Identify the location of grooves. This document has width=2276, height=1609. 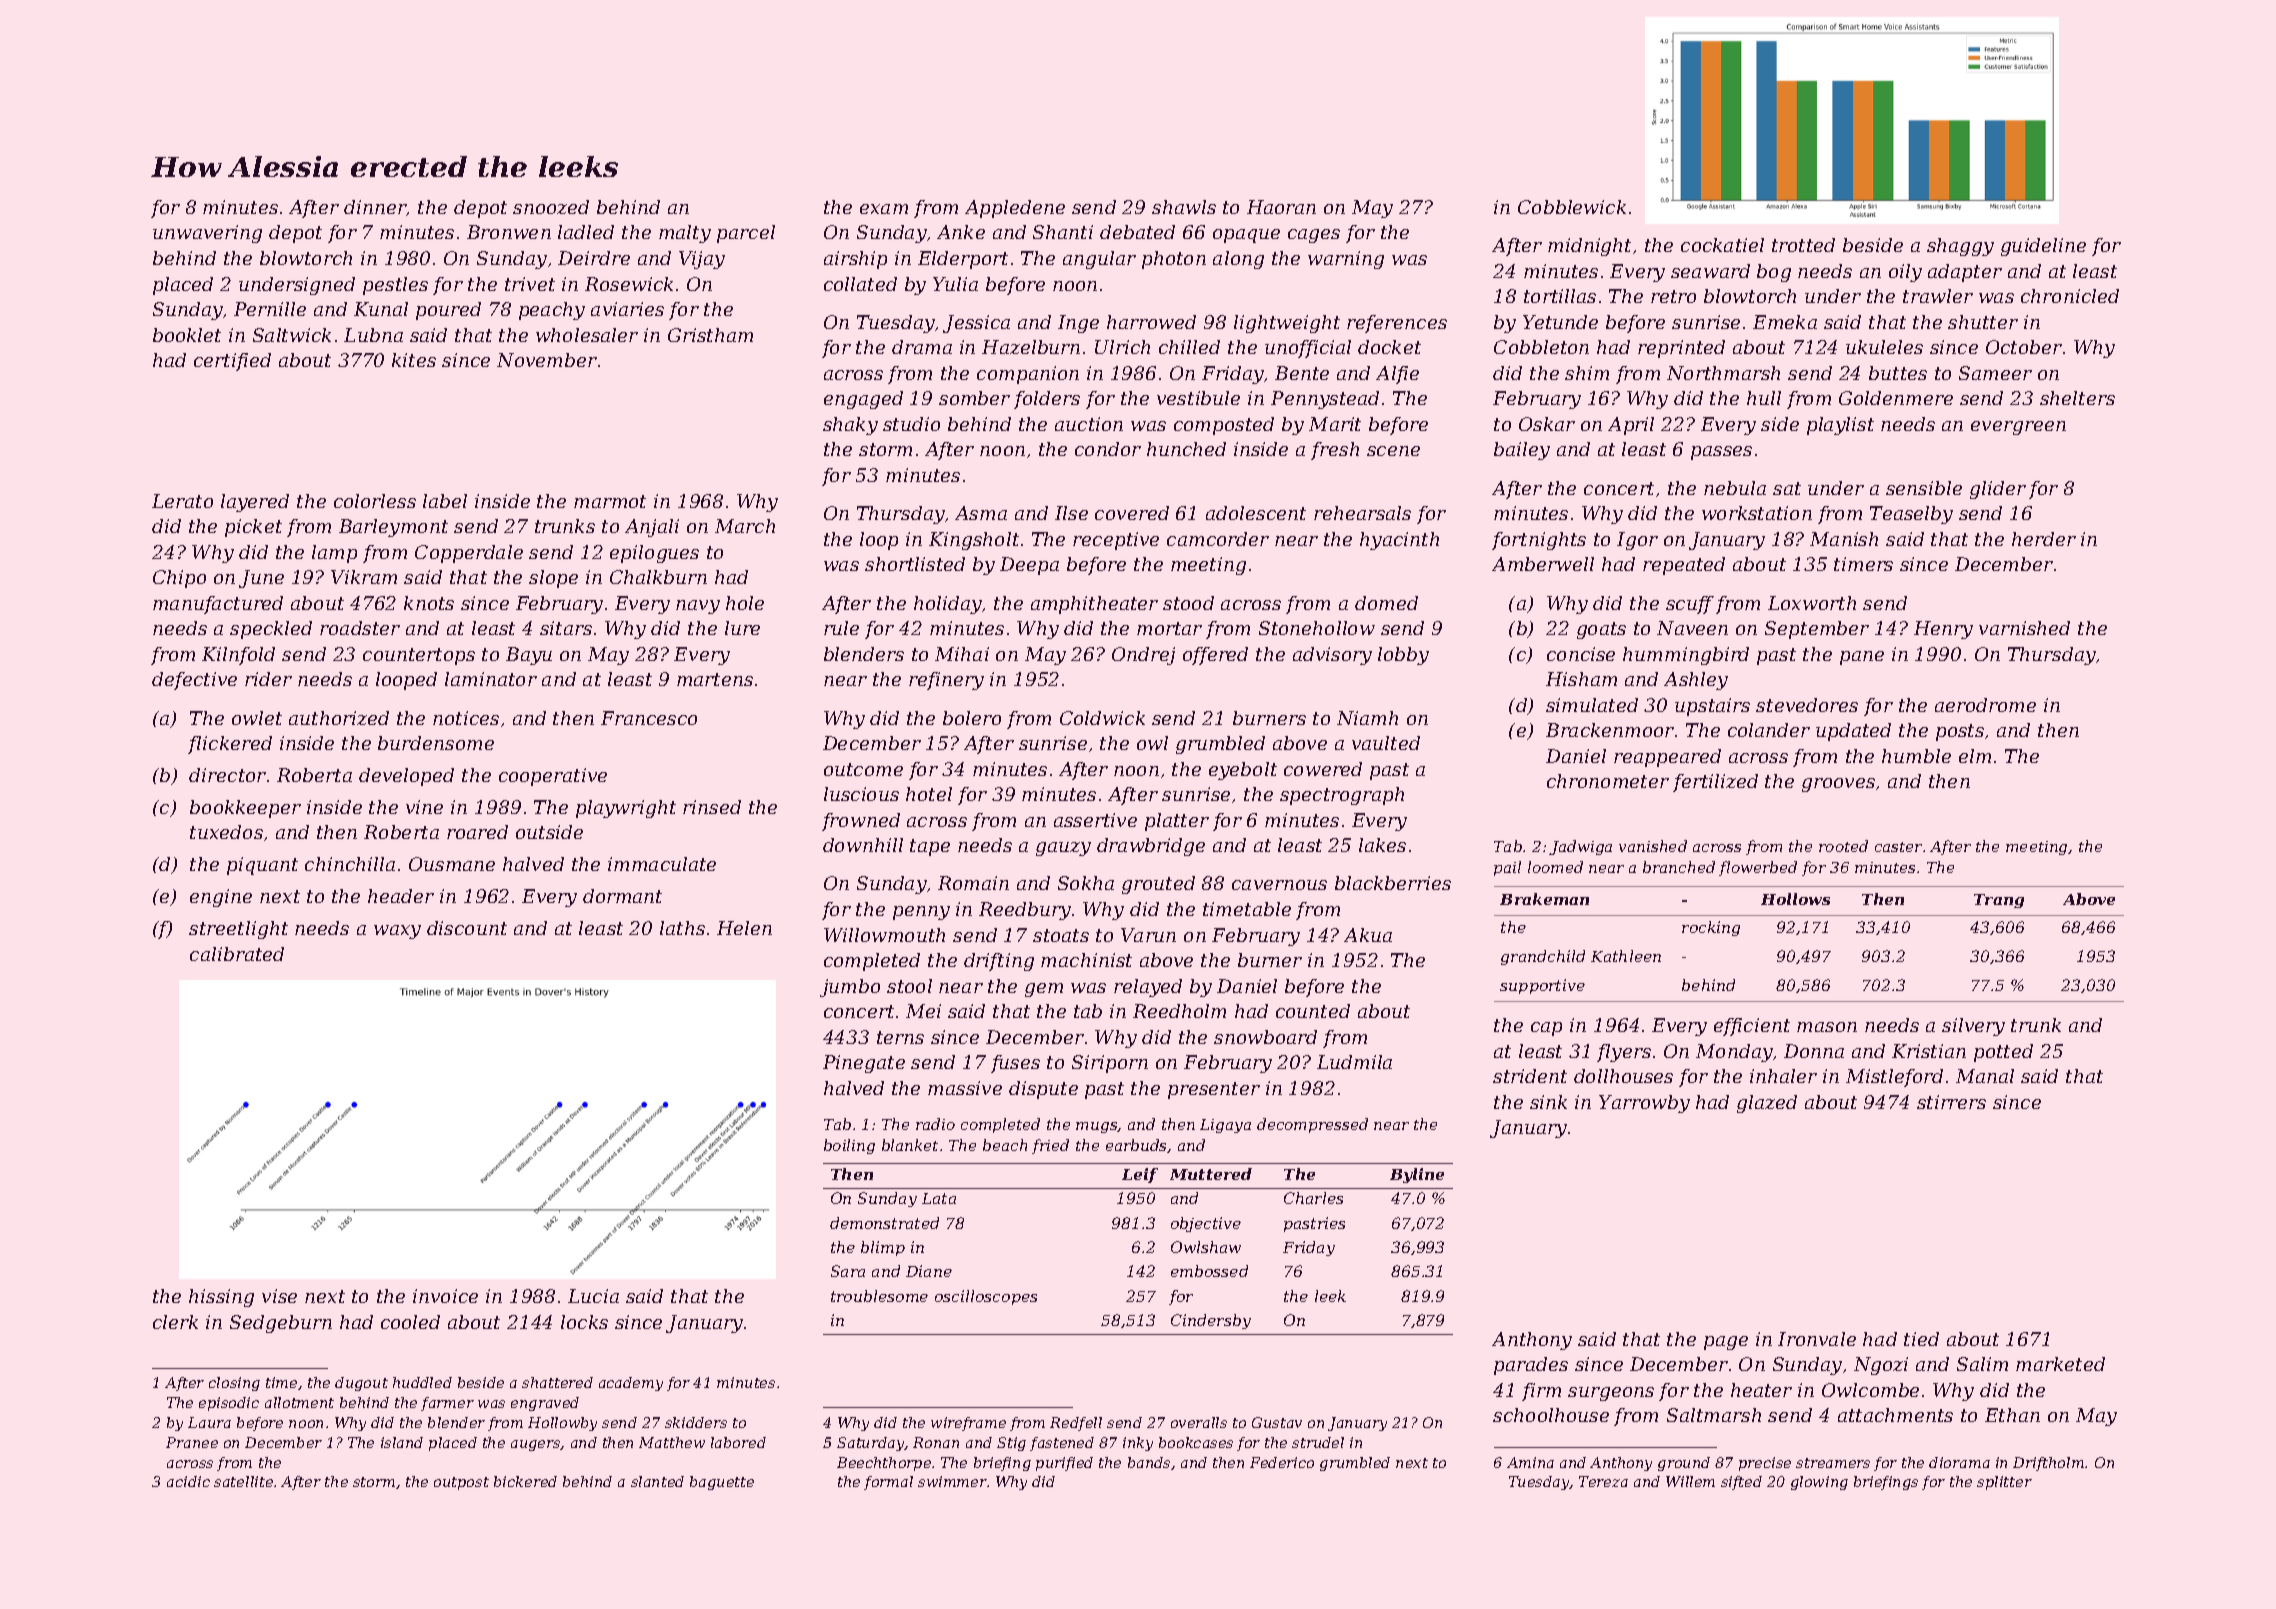
(1838, 785).
